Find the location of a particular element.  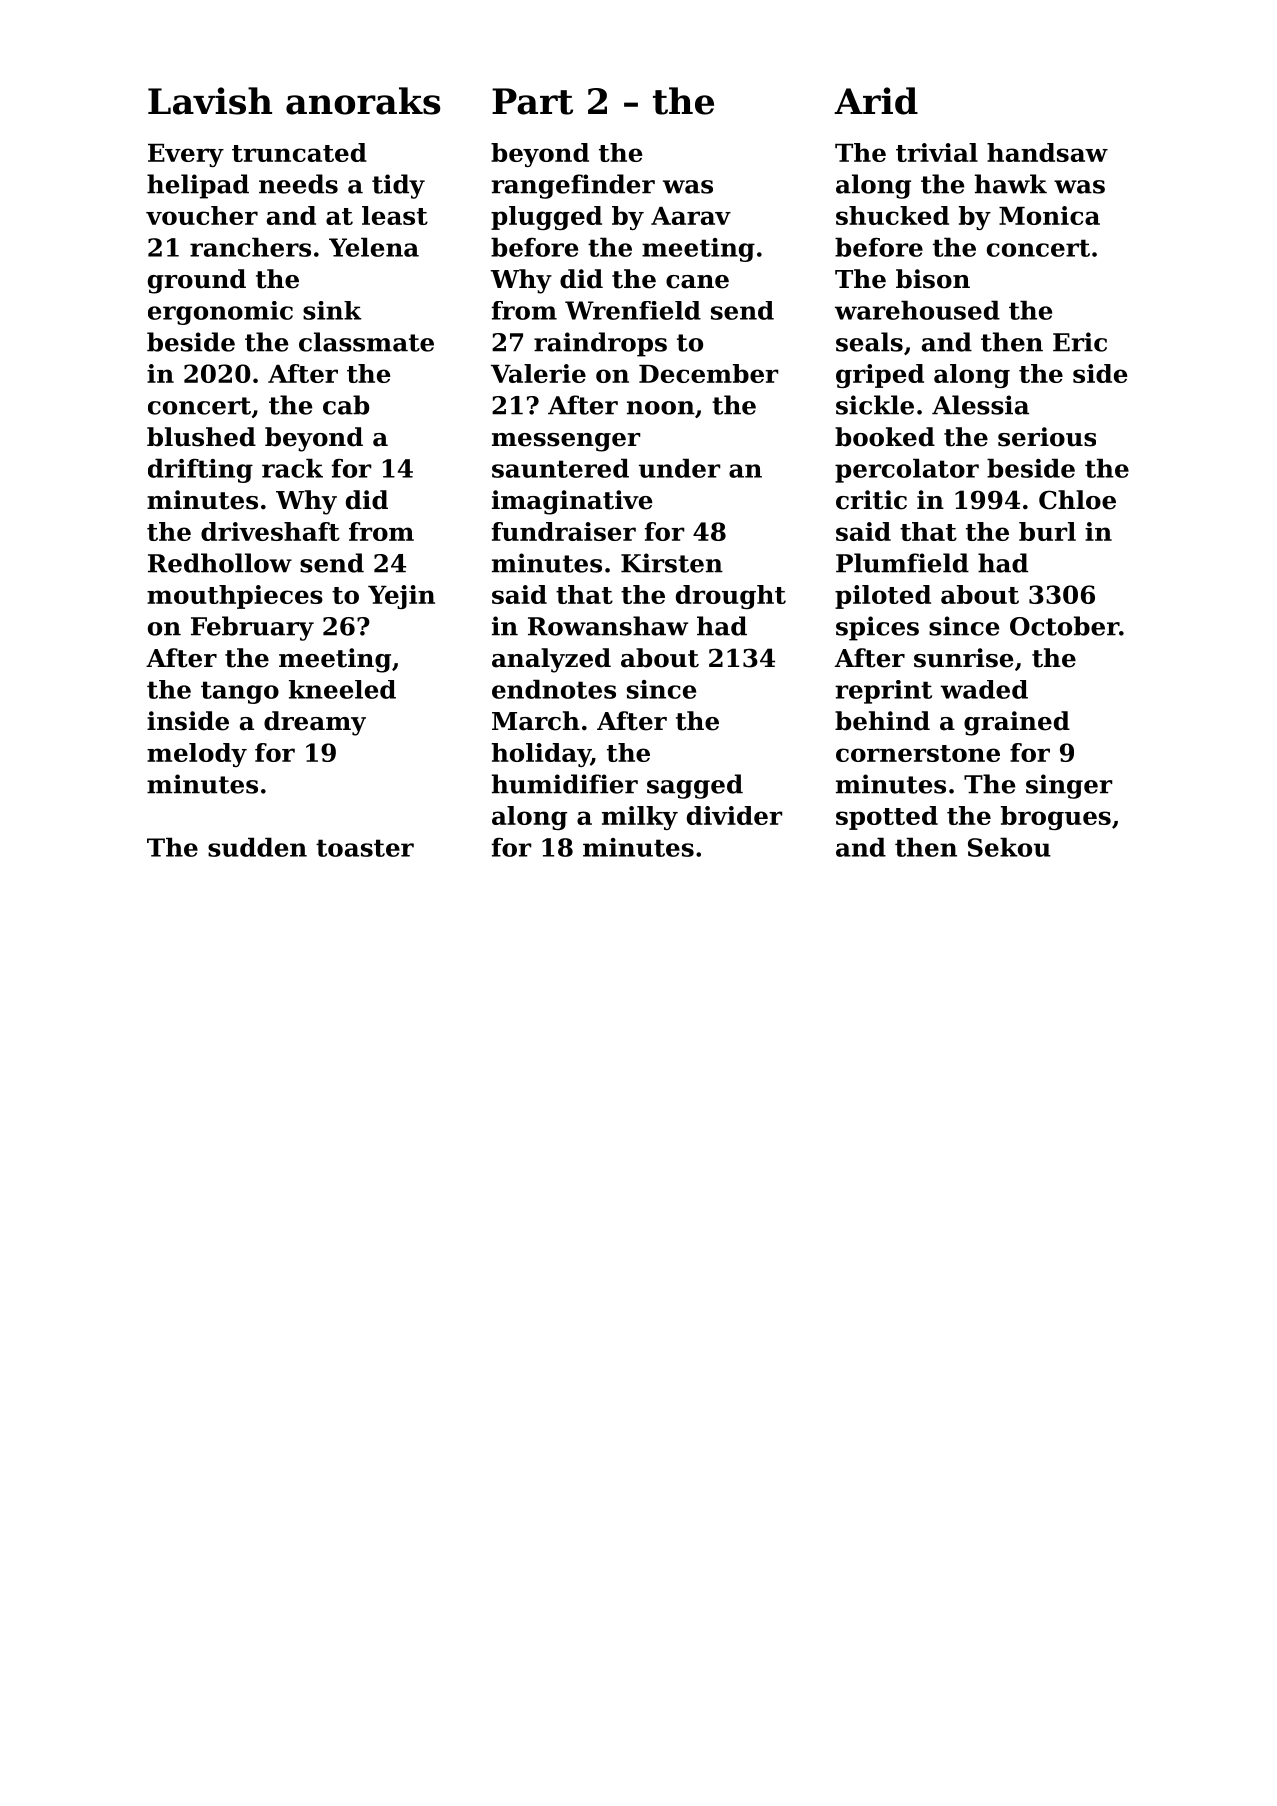

sagged is located at coordinates (695, 786).
